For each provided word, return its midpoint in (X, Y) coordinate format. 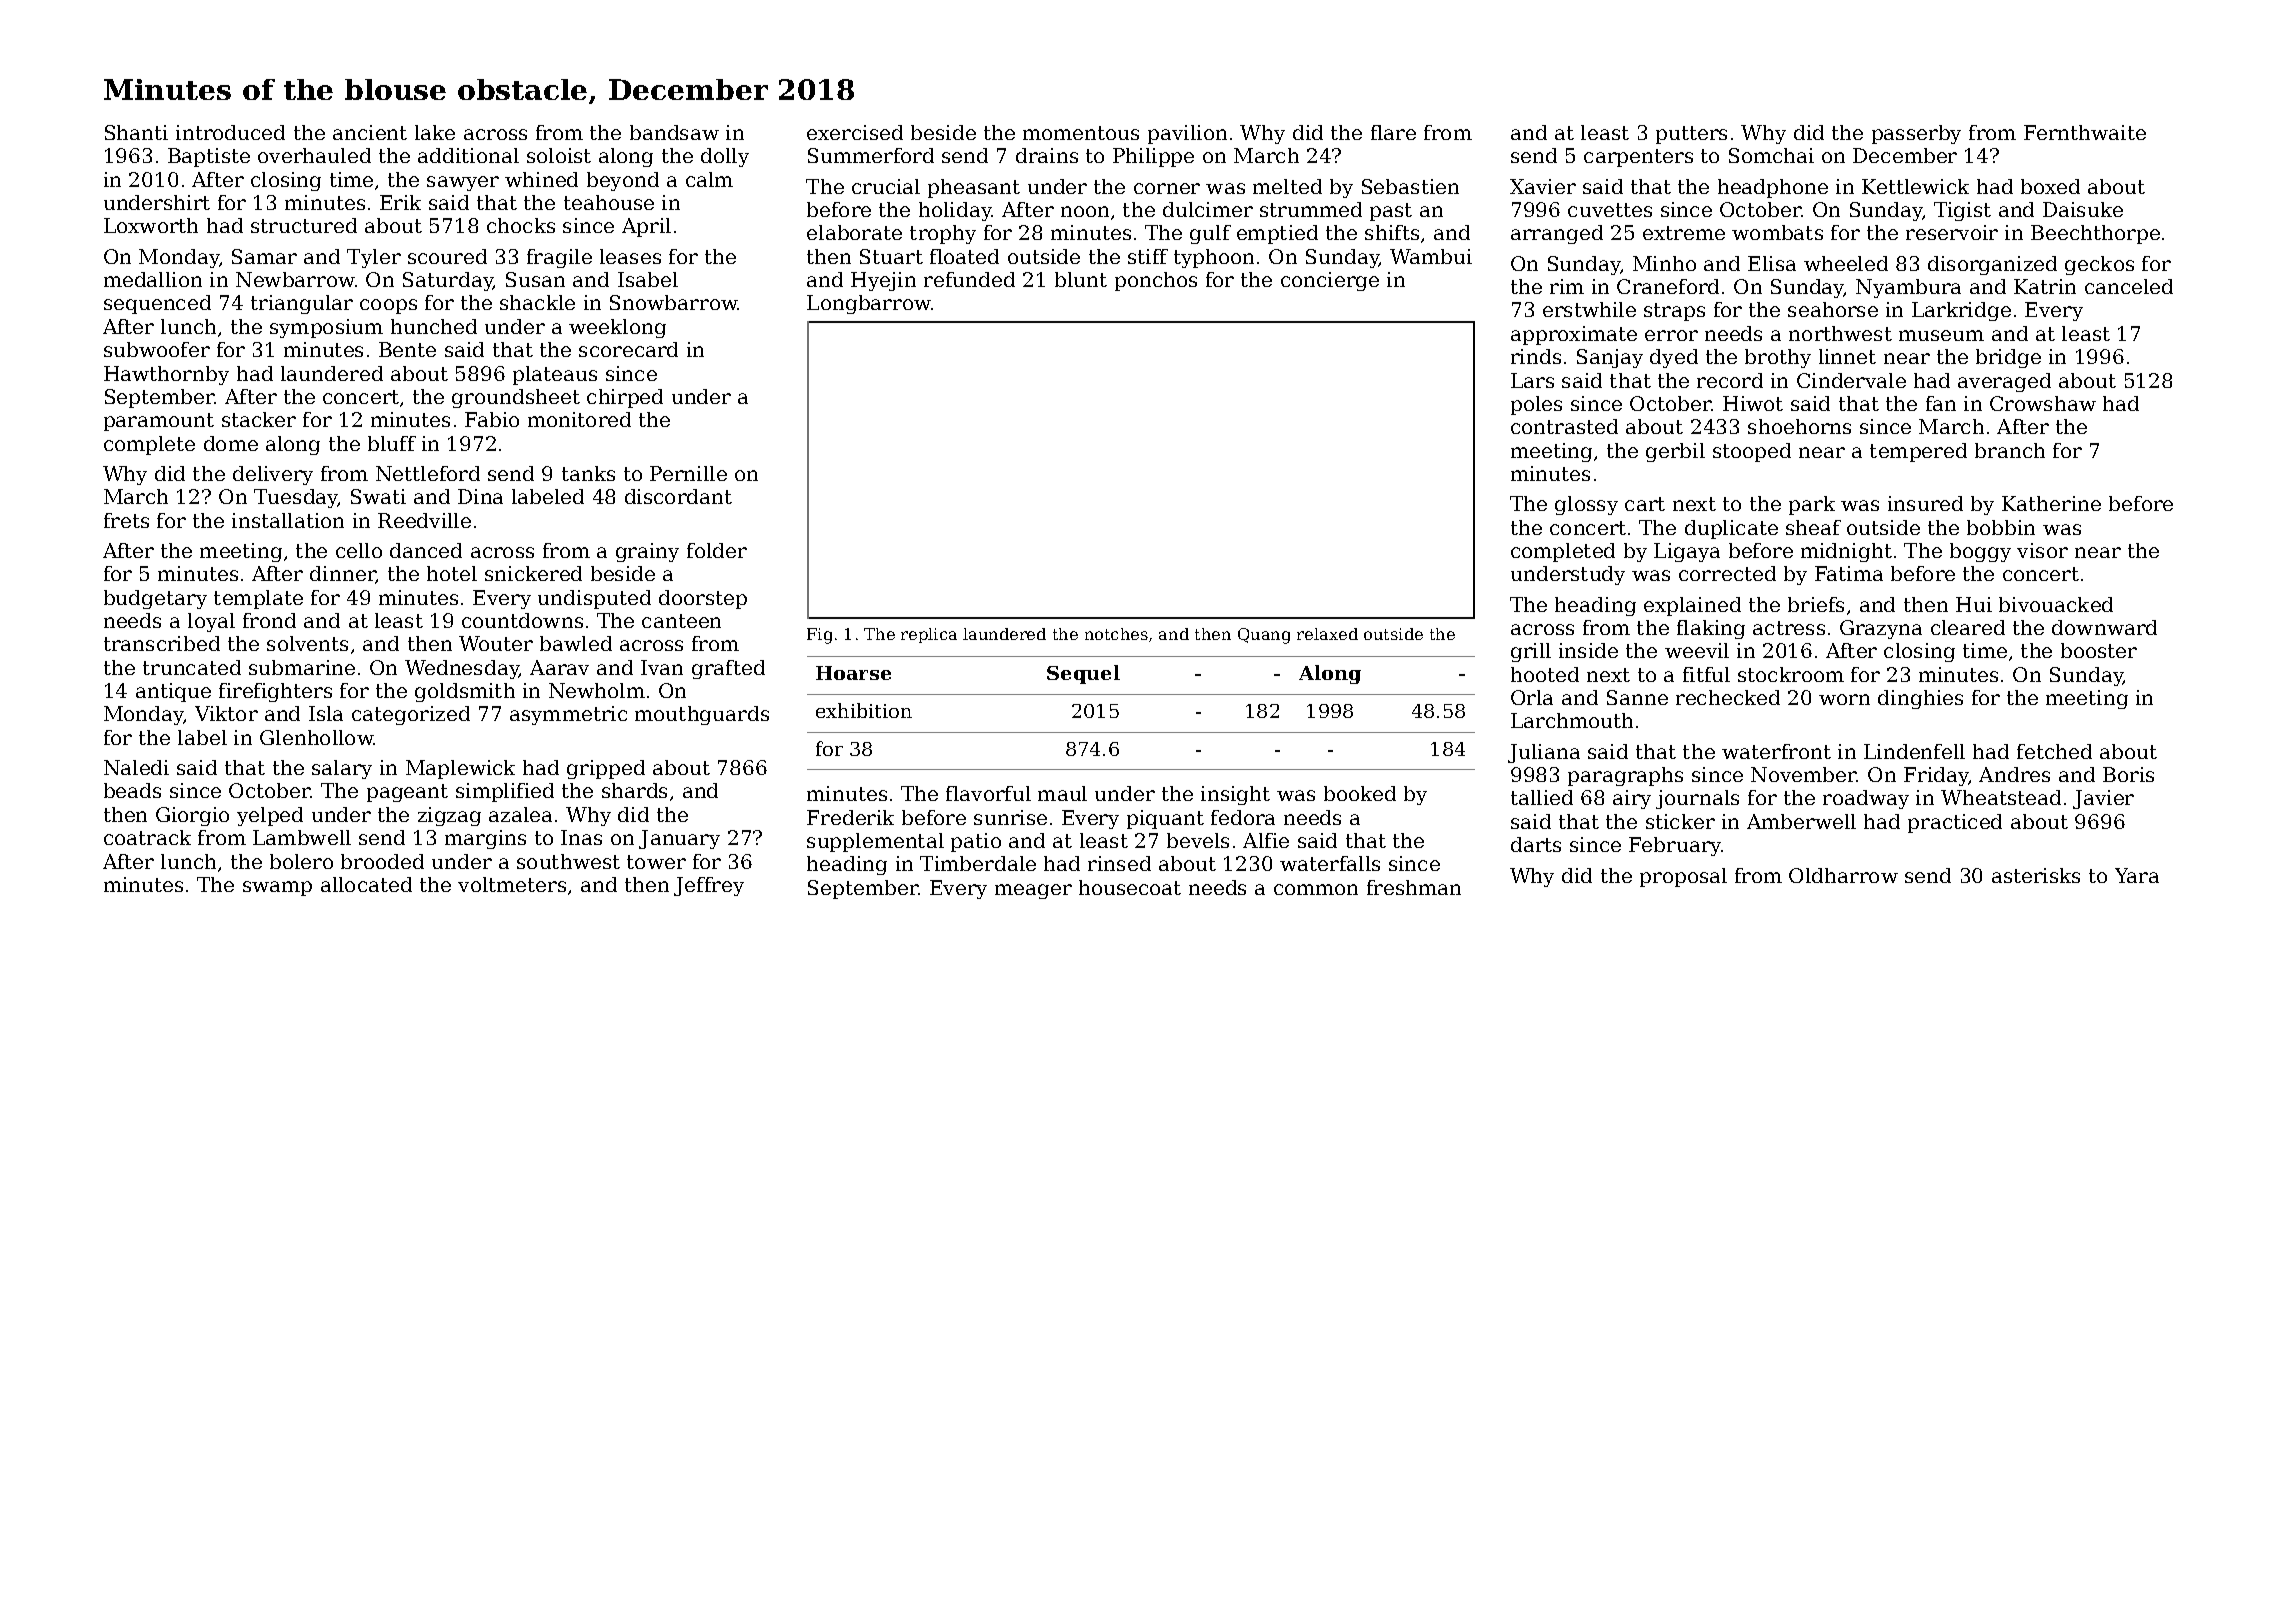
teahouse (609, 202)
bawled (576, 643)
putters (1691, 135)
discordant (678, 496)
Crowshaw (2043, 403)
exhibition (864, 710)
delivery (273, 475)
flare (1393, 132)
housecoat (1130, 887)
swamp (277, 888)
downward (2104, 627)
